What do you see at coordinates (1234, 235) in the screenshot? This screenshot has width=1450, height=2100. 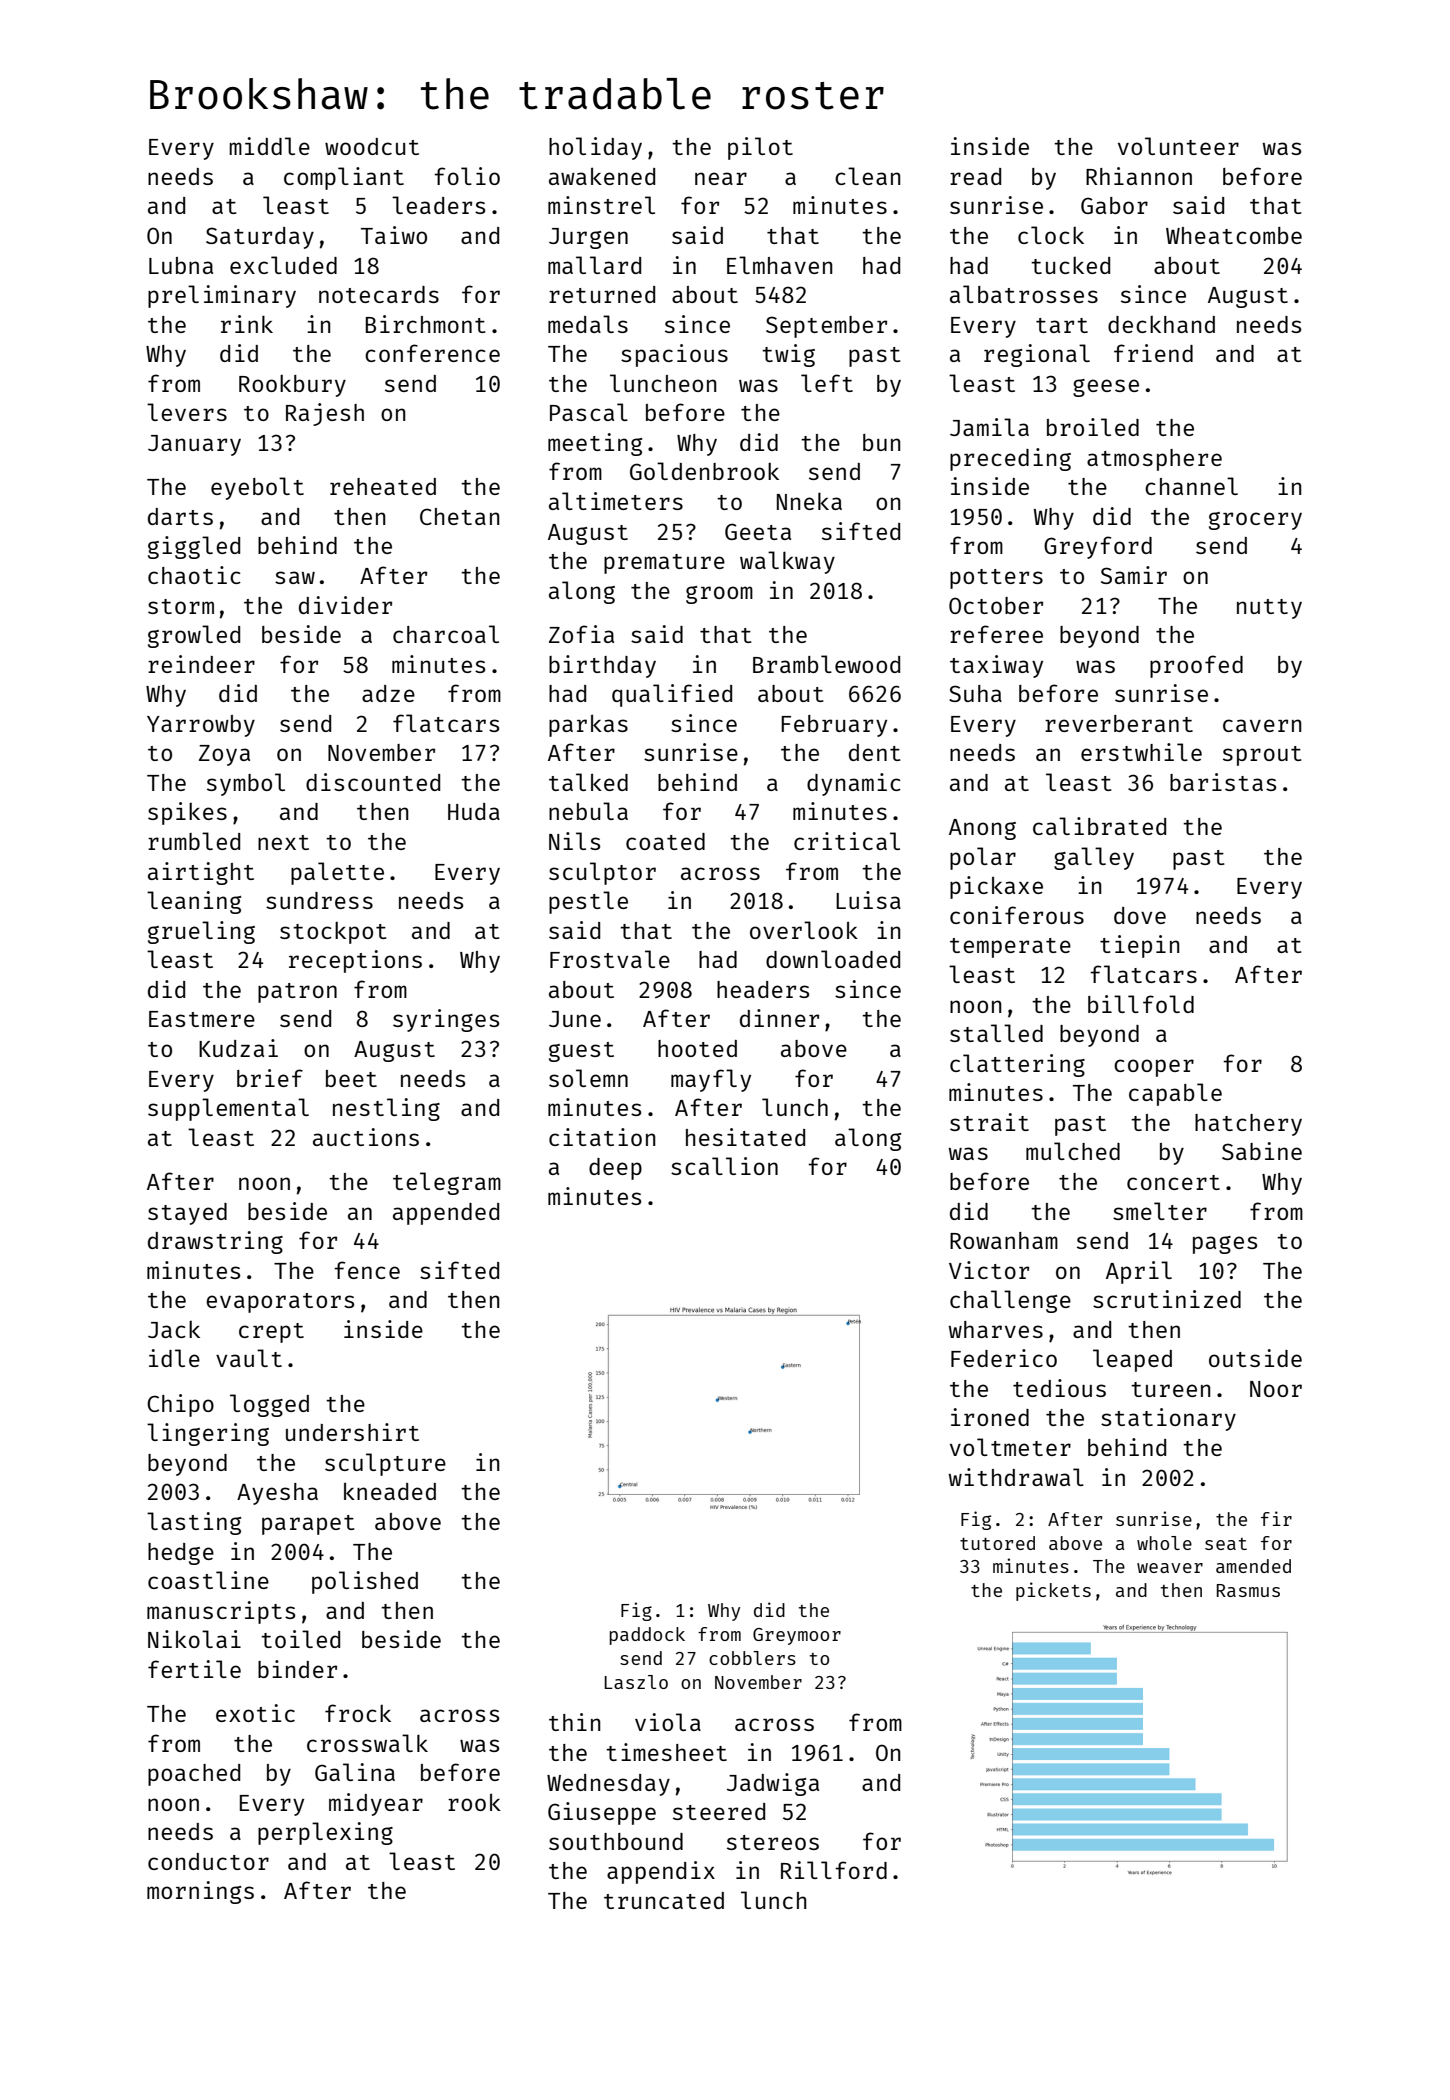 I see `Wheatcombe` at bounding box center [1234, 235].
